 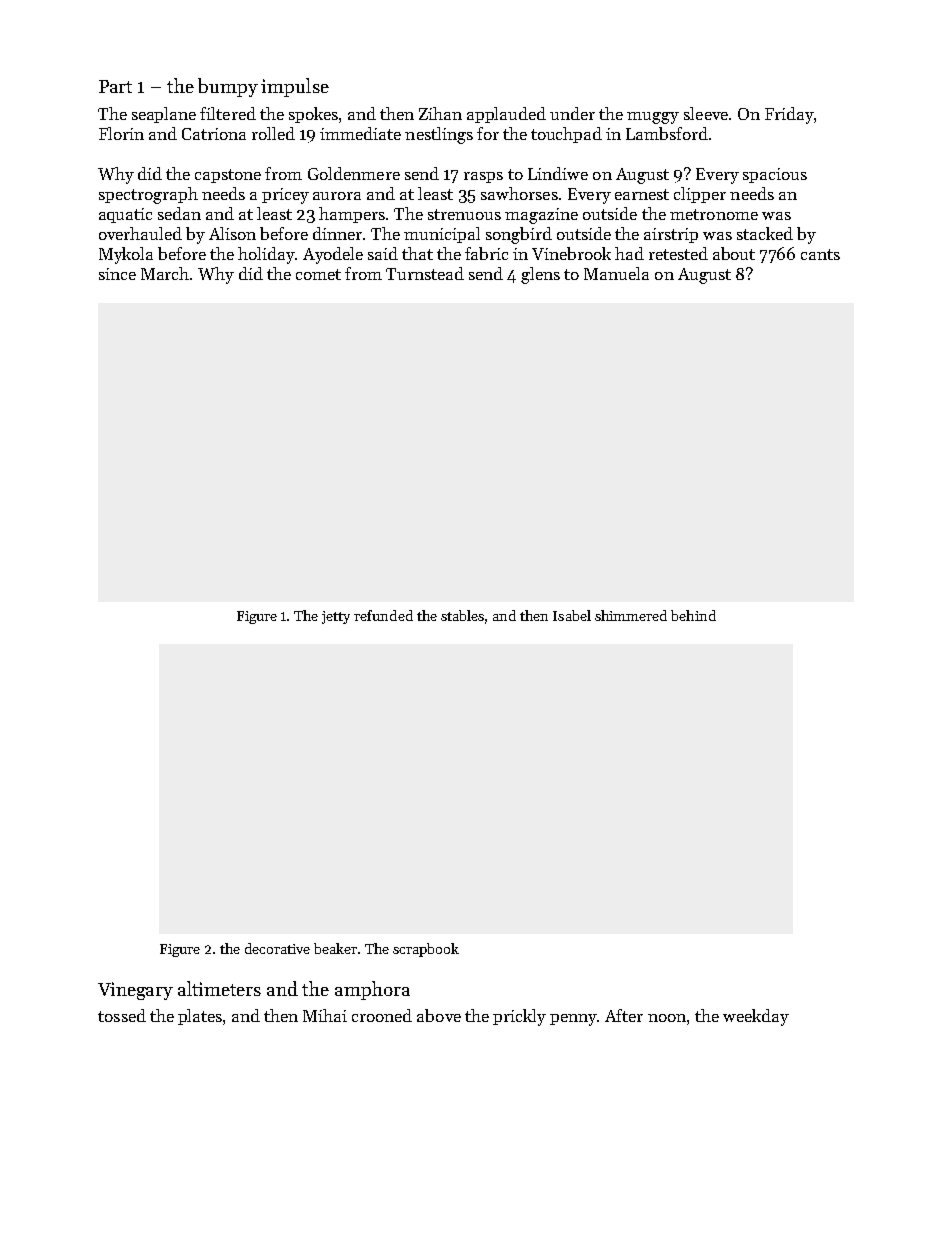 I want to click on behind, so click(x=693, y=615).
